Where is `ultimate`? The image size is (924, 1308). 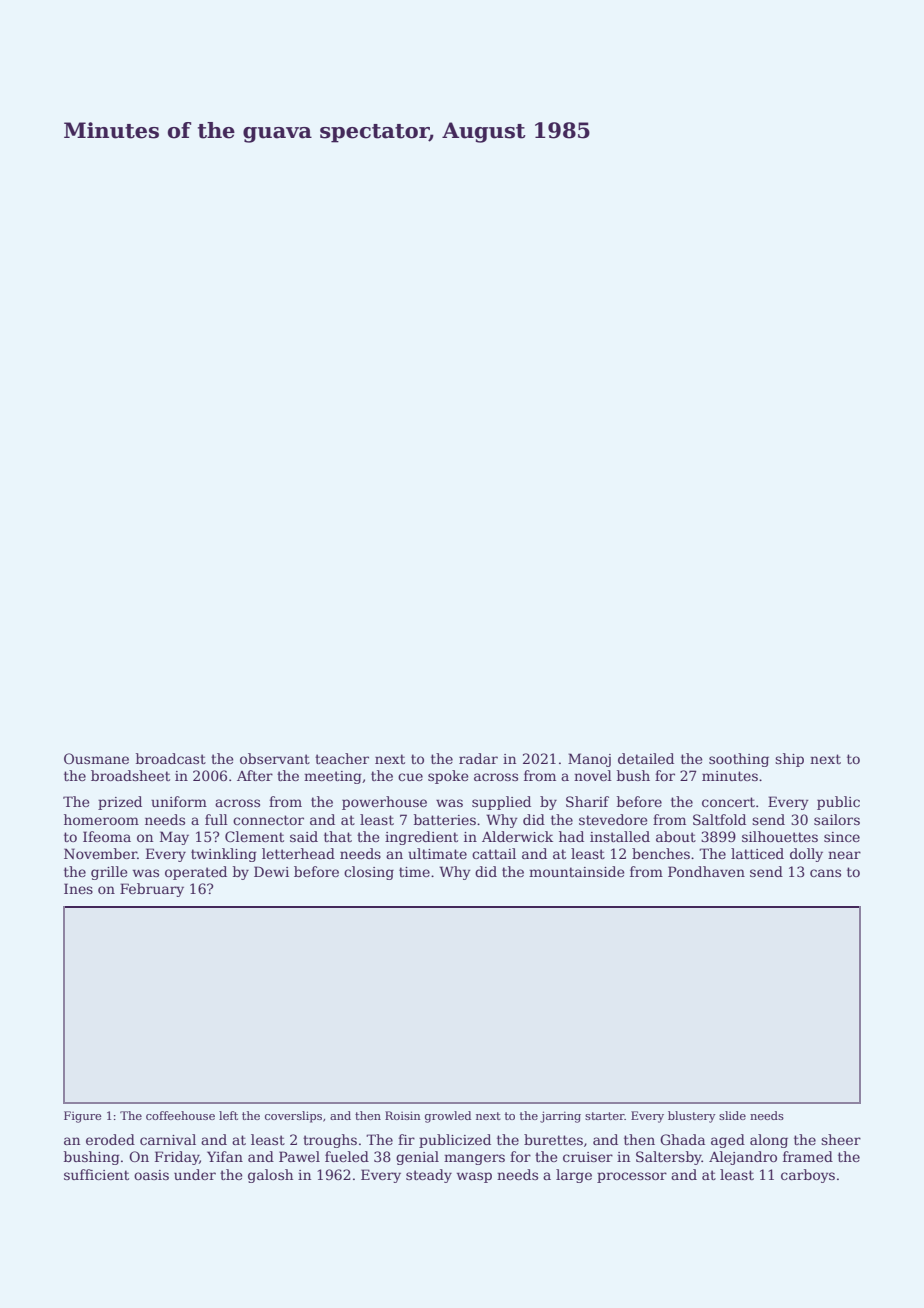
ultimate is located at coordinates (437, 853).
